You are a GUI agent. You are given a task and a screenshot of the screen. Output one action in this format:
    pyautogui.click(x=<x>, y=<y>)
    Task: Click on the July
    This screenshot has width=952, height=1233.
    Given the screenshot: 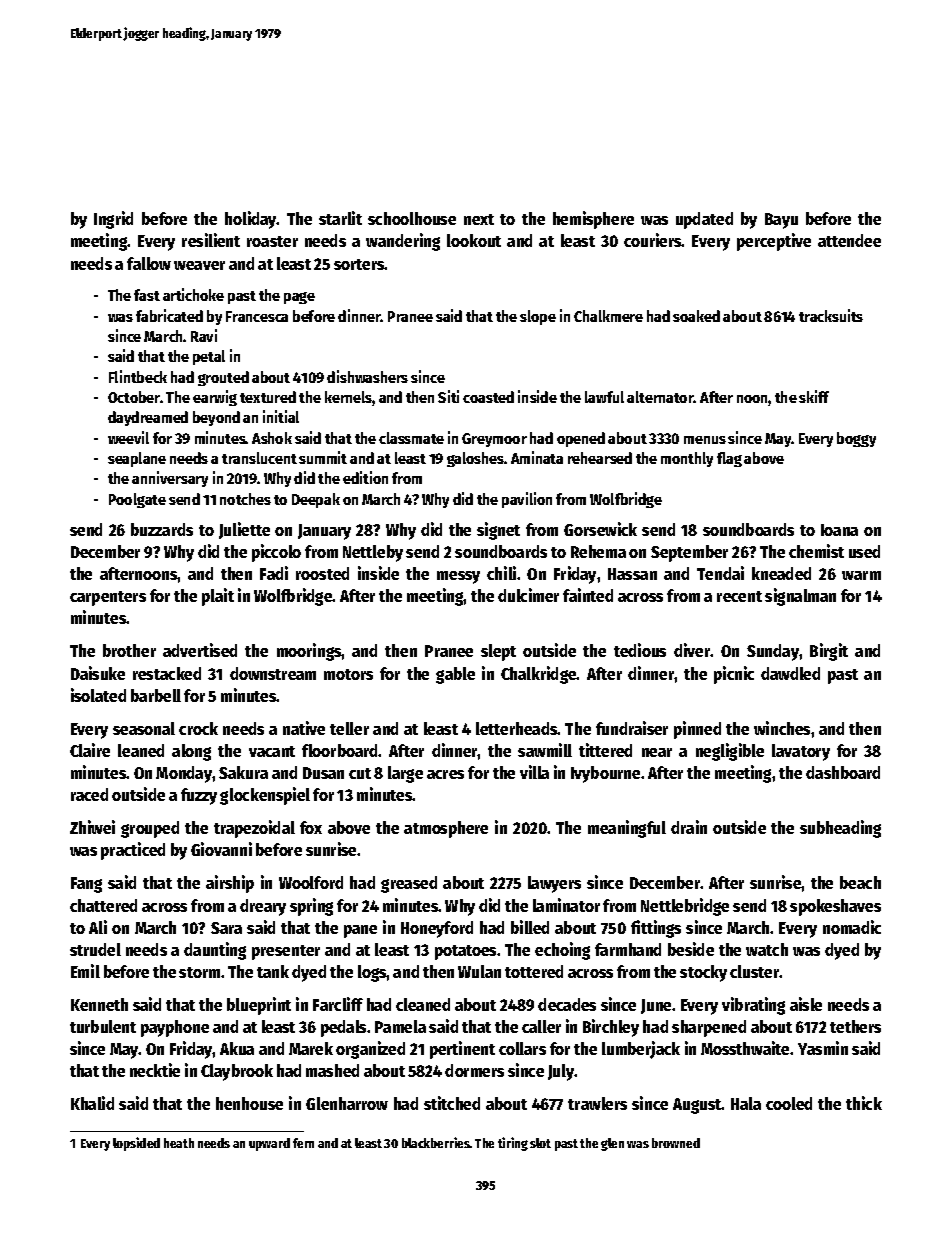 What is the action you would take?
    pyautogui.click(x=561, y=1072)
